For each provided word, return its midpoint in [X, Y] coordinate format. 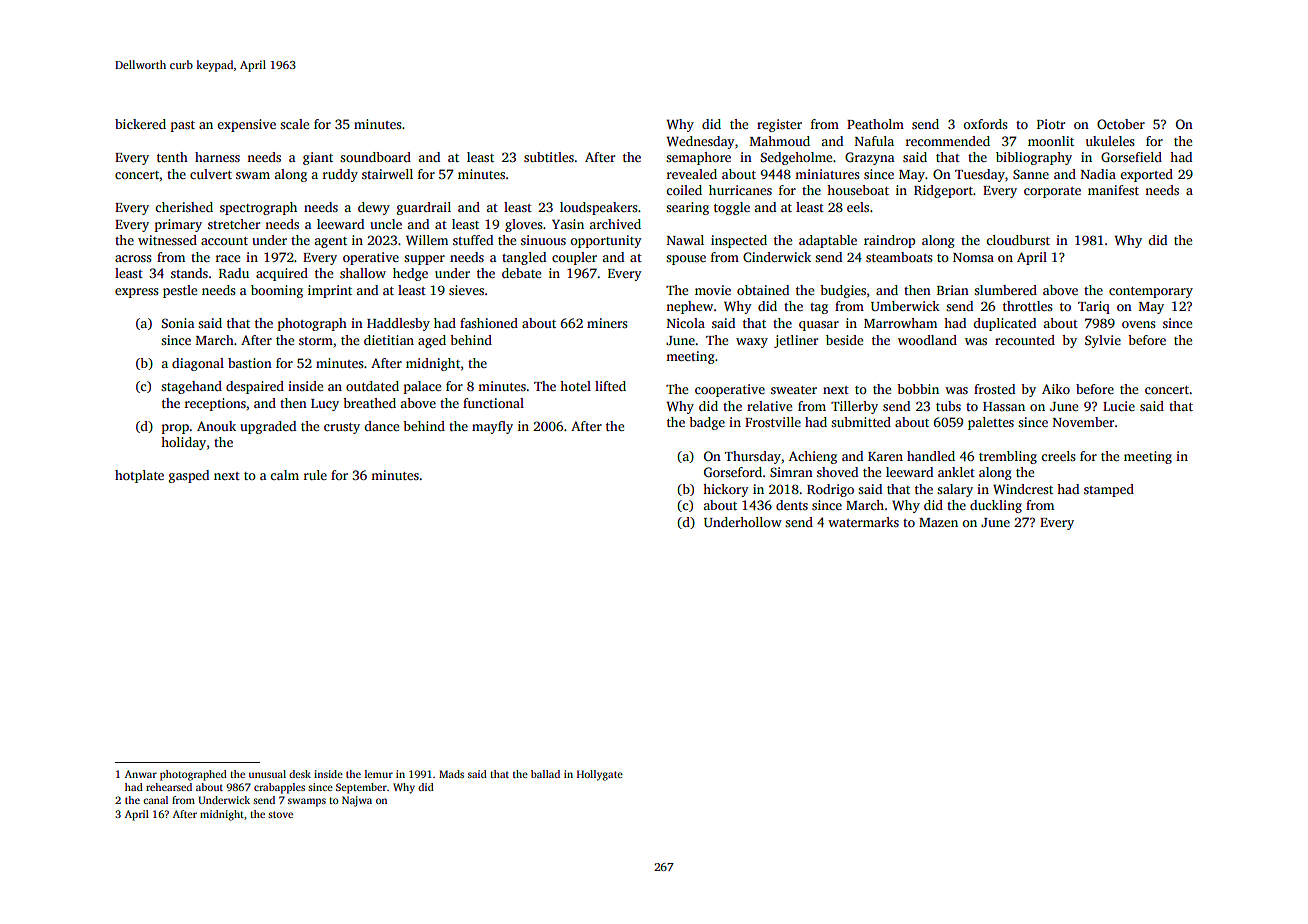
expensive [246, 125]
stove [280, 814]
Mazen [938, 522]
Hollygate [600, 775]
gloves [524, 225]
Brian [953, 290]
